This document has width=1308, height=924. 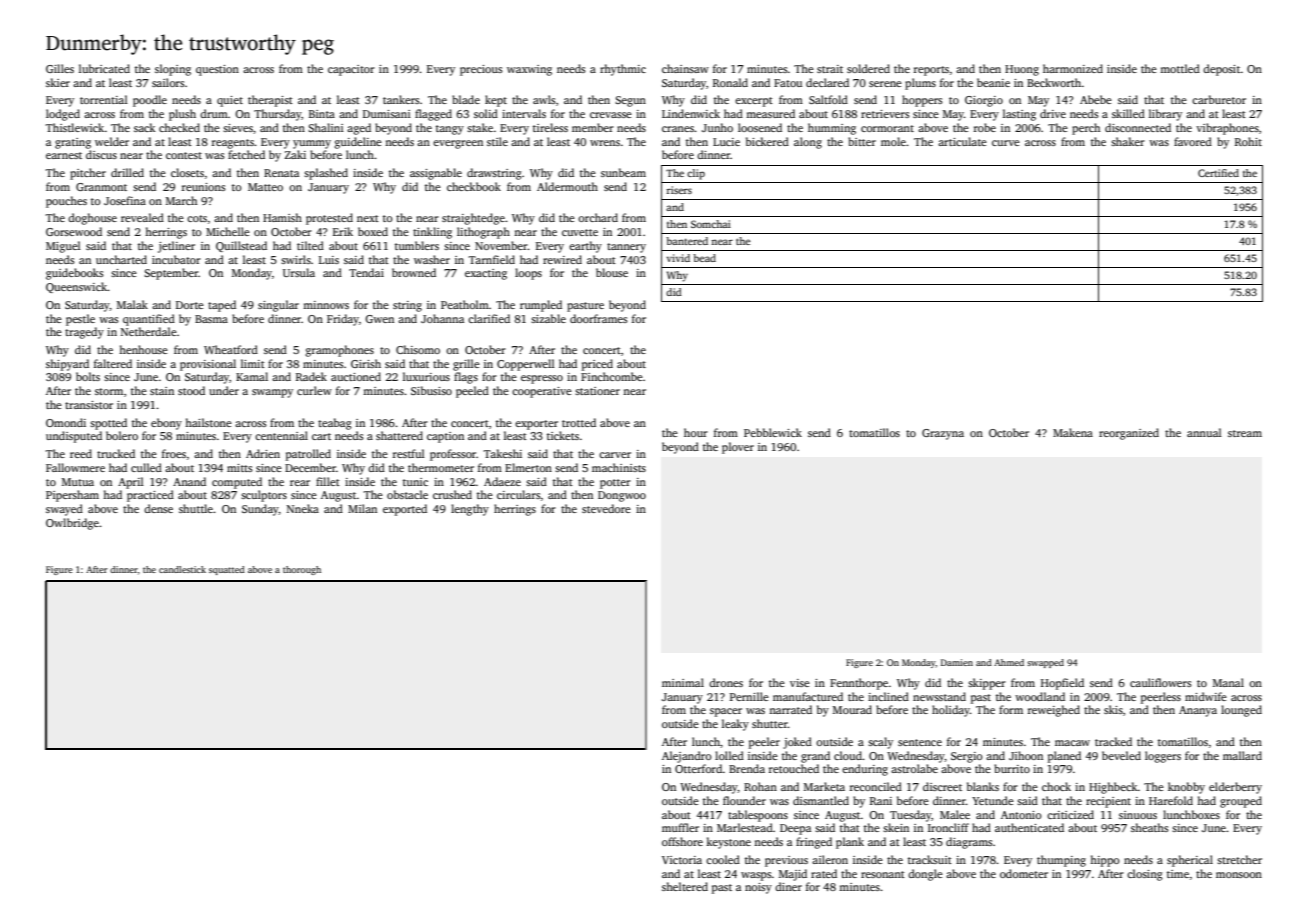 What do you see at coordinates (182, 569) in the document?
I see `candlestick` at bounding box center [182, 569].
